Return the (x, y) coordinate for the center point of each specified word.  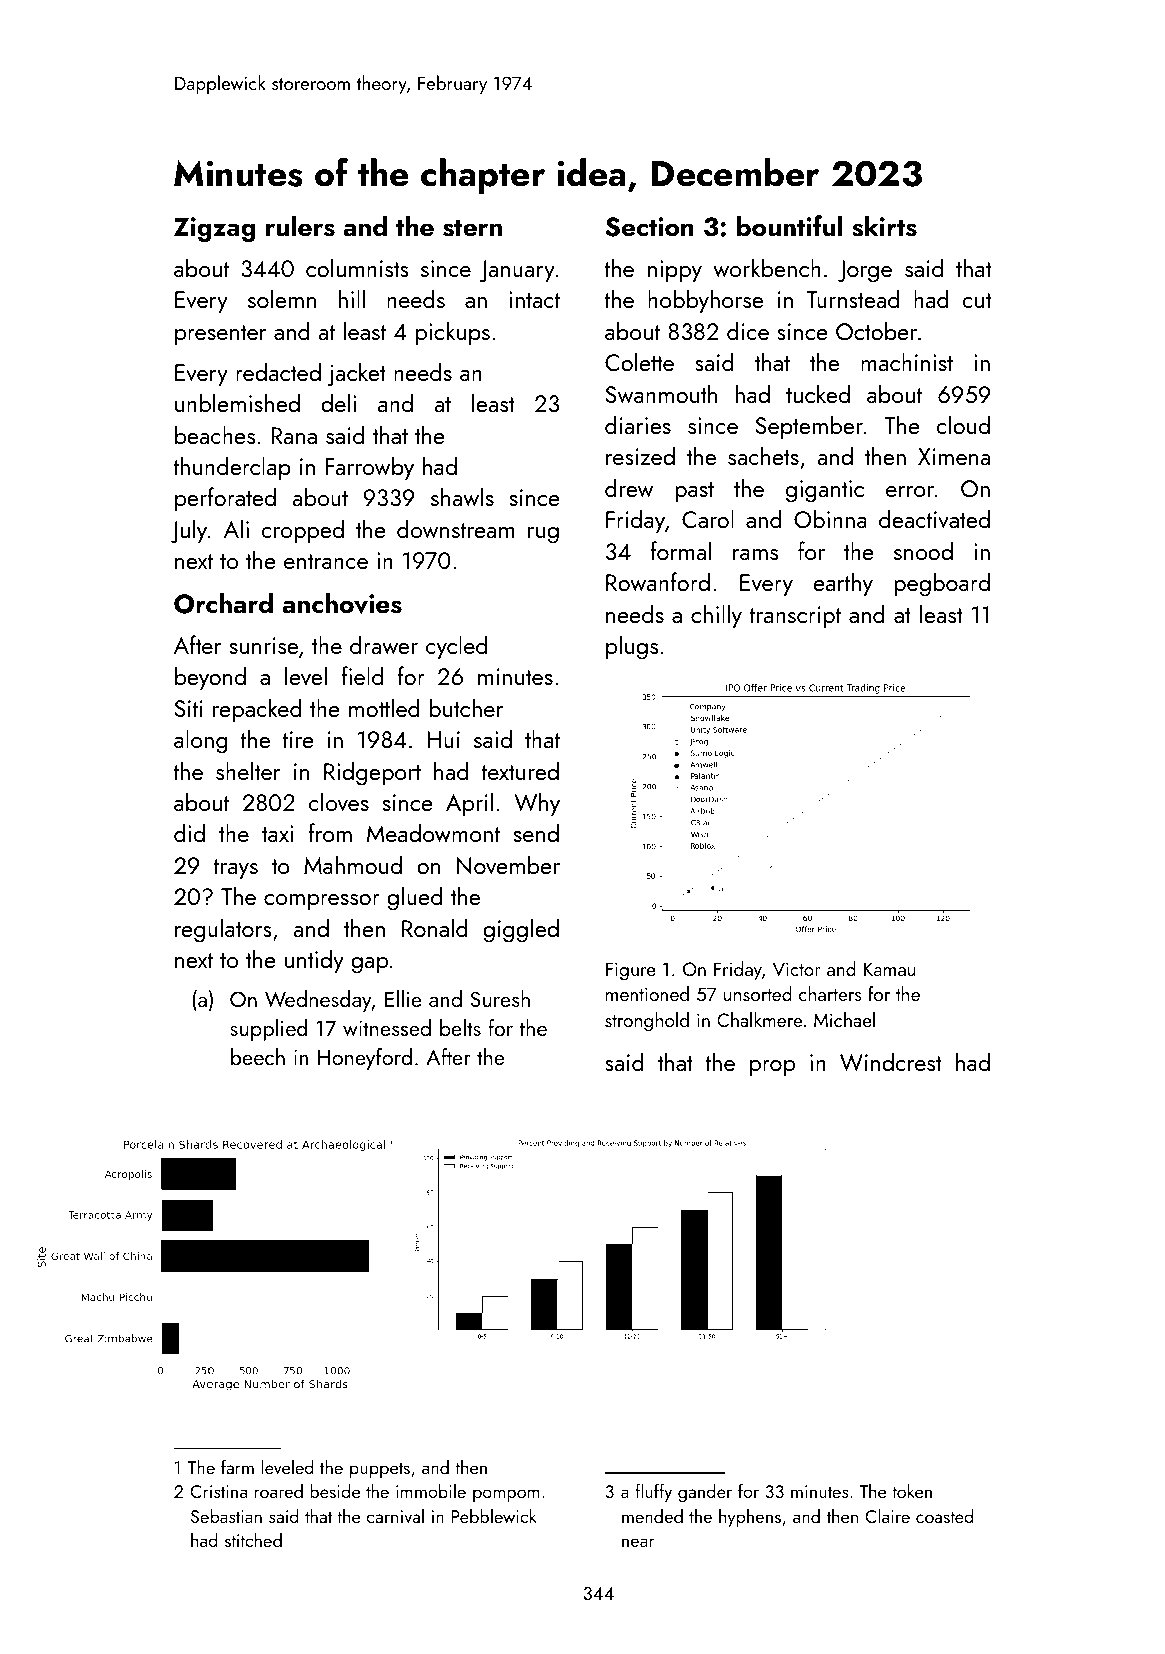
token (912, 1491)
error (910, 491)
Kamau (889, 969)
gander (705, 1493)
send (536, 832)
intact (534, 299)
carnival (395, 1516)
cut (977, 300)
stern (472, 228)
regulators (223, 930)
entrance (326, 561)
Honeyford (365, 1059)
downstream (455, 529)
